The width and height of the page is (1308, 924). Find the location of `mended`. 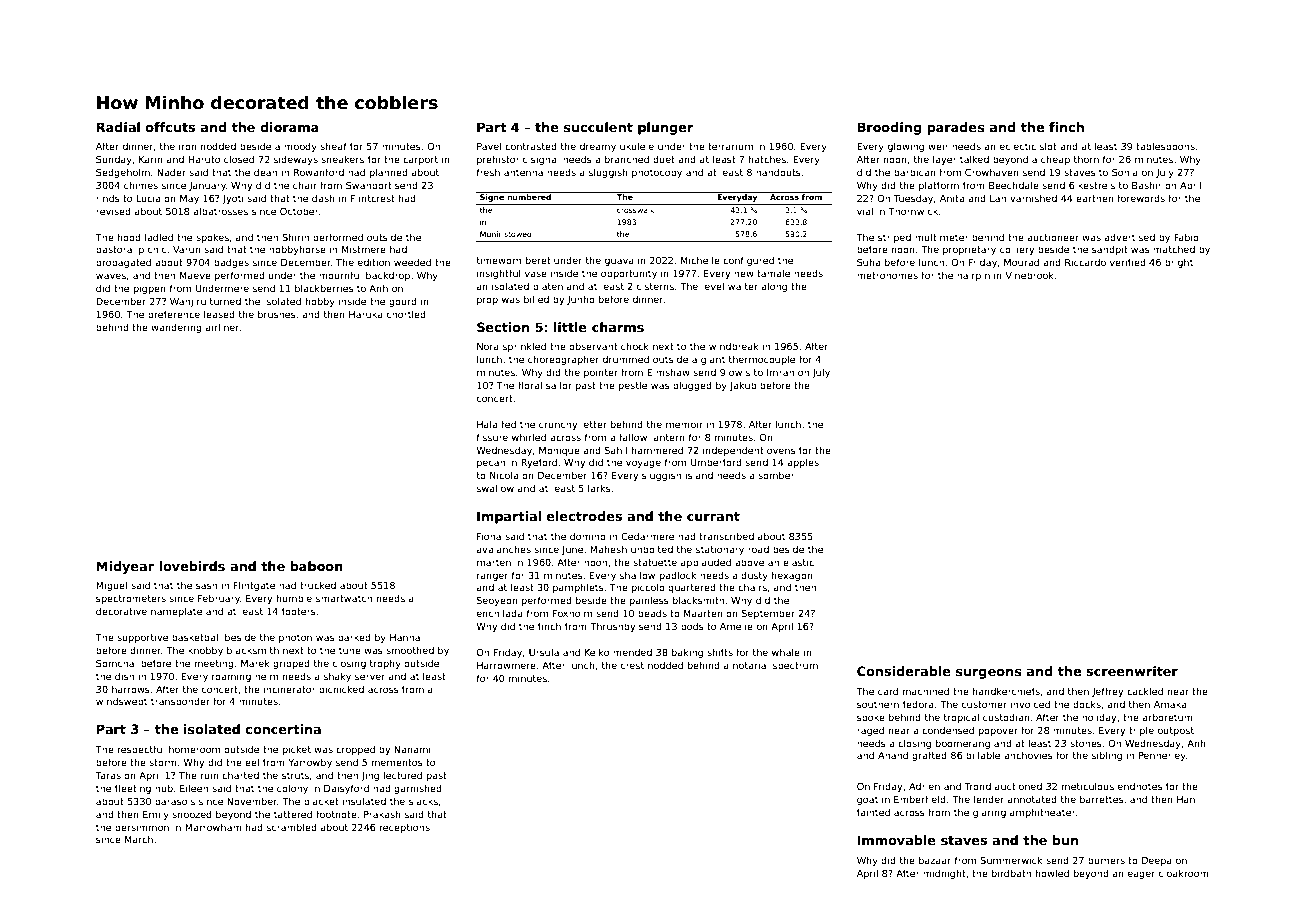

mended is located at coordinates (632, 652).
